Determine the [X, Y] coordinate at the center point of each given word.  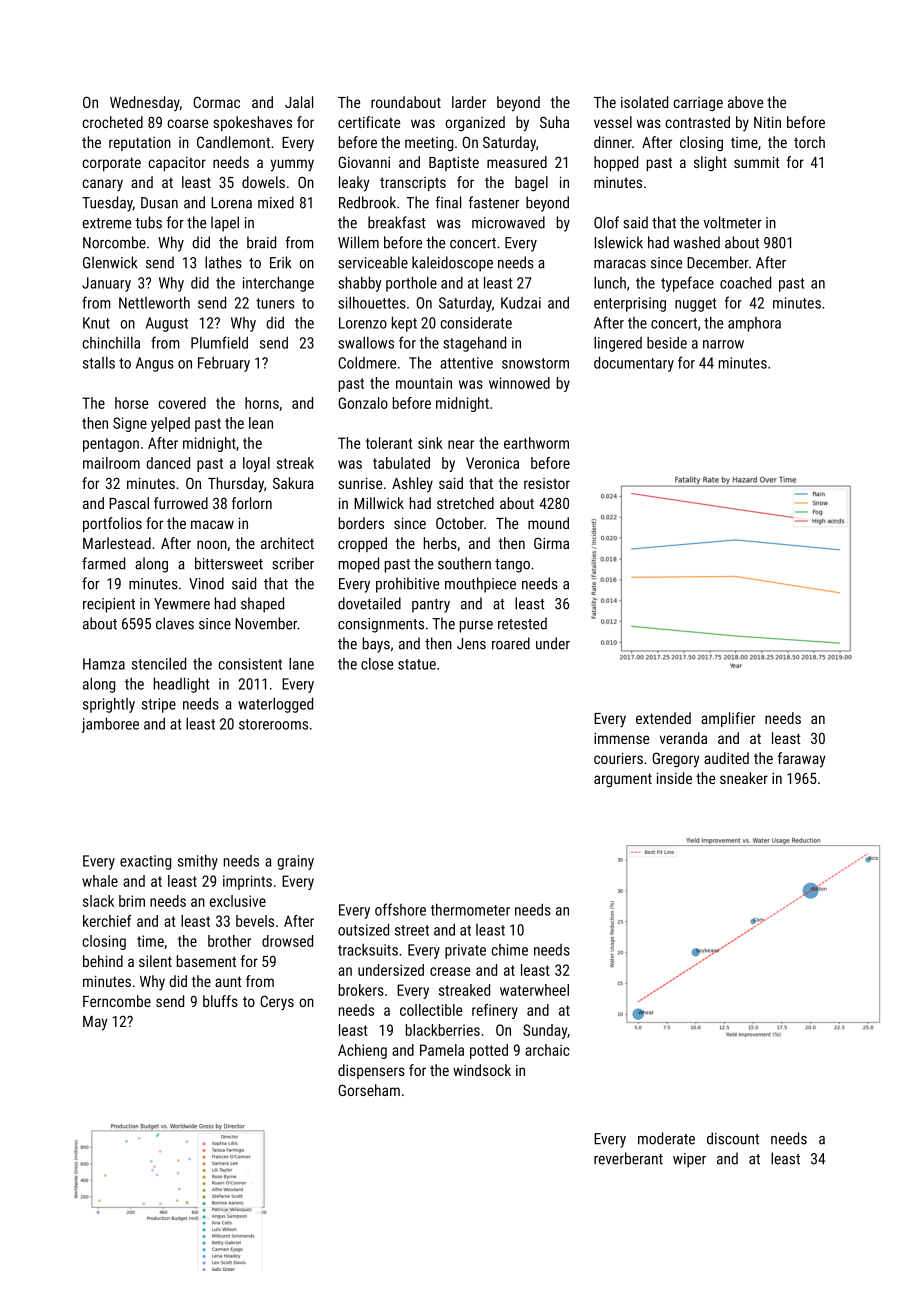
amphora [754, 324]
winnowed [519, 383]
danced [168, 463]
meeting [429, 144]
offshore [400, 909]
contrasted [697, 122]
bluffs [220, 1001]
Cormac [216, 102]
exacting [145, 862]
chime [509, 950]
